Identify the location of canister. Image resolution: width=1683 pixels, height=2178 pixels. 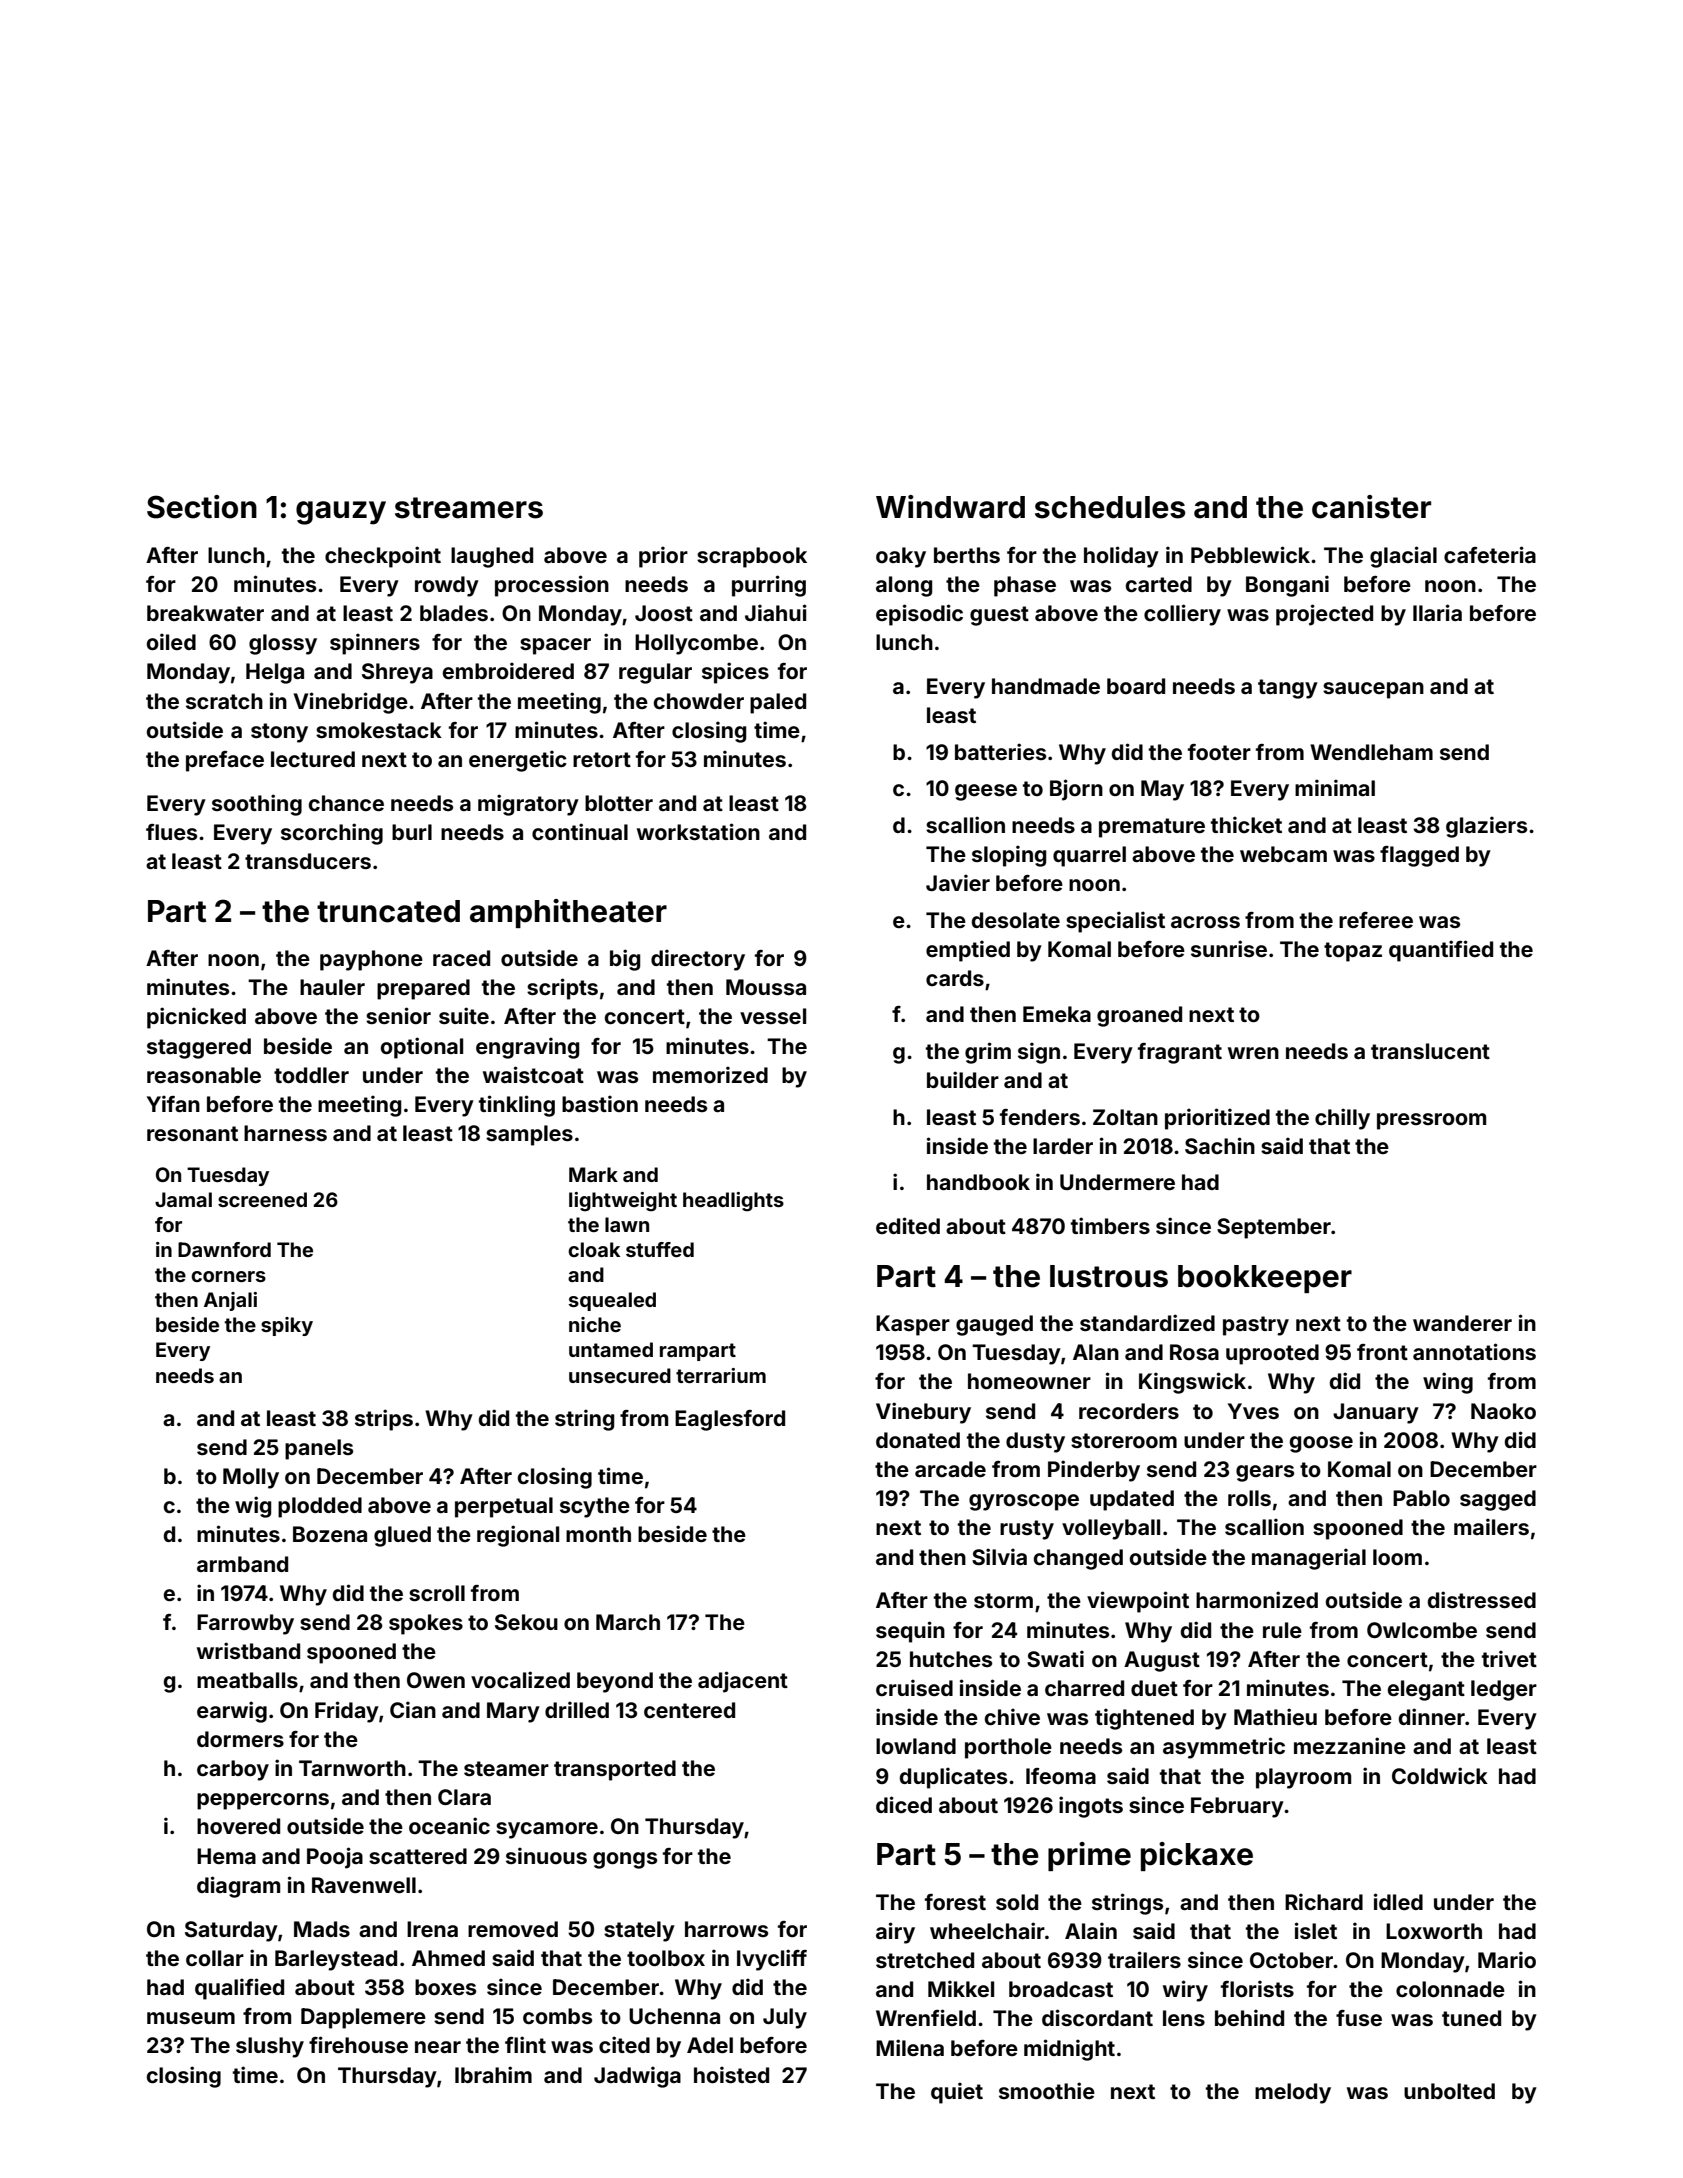
(1371, 507).
